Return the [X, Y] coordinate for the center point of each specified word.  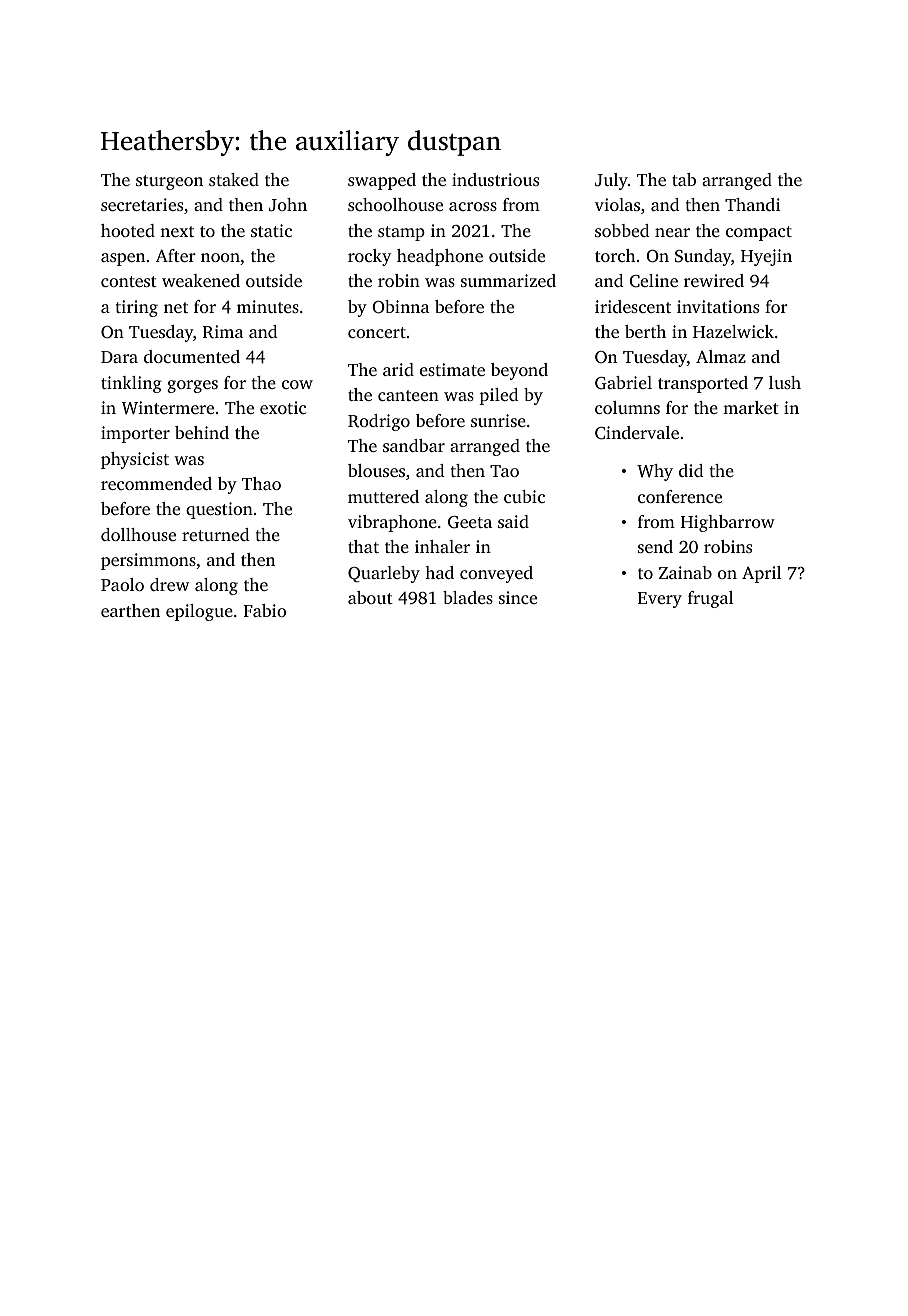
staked [234, 179]
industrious [495, 179]
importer [135, 434]
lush [785, 382]
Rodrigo [379, 422]
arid [398, 369]
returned [215, 534]
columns [627, 407]
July [611, 181]
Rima [223, 332]
